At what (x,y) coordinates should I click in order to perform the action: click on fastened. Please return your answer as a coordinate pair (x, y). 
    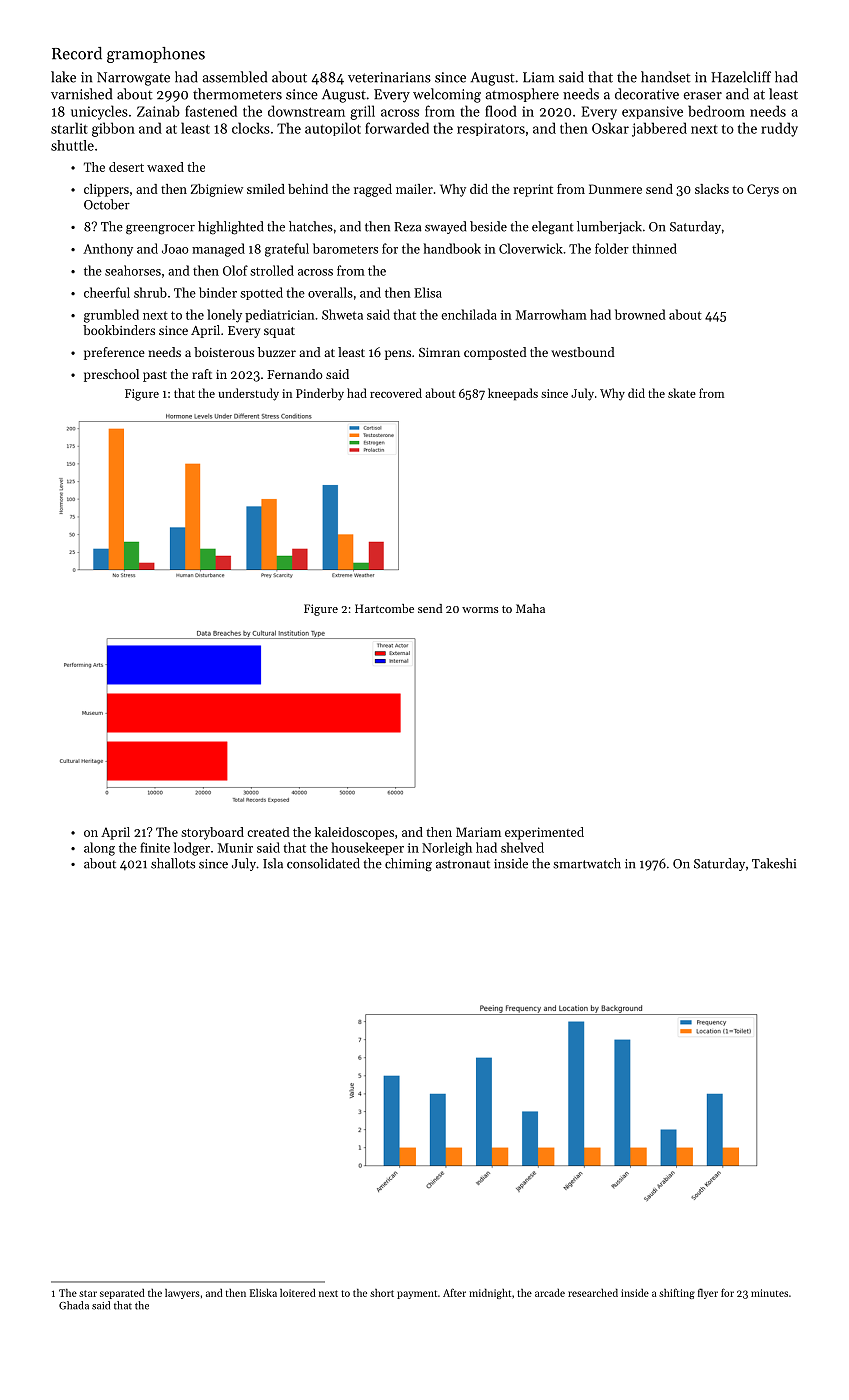
    Looking at the image, I should click on (211, 111).
